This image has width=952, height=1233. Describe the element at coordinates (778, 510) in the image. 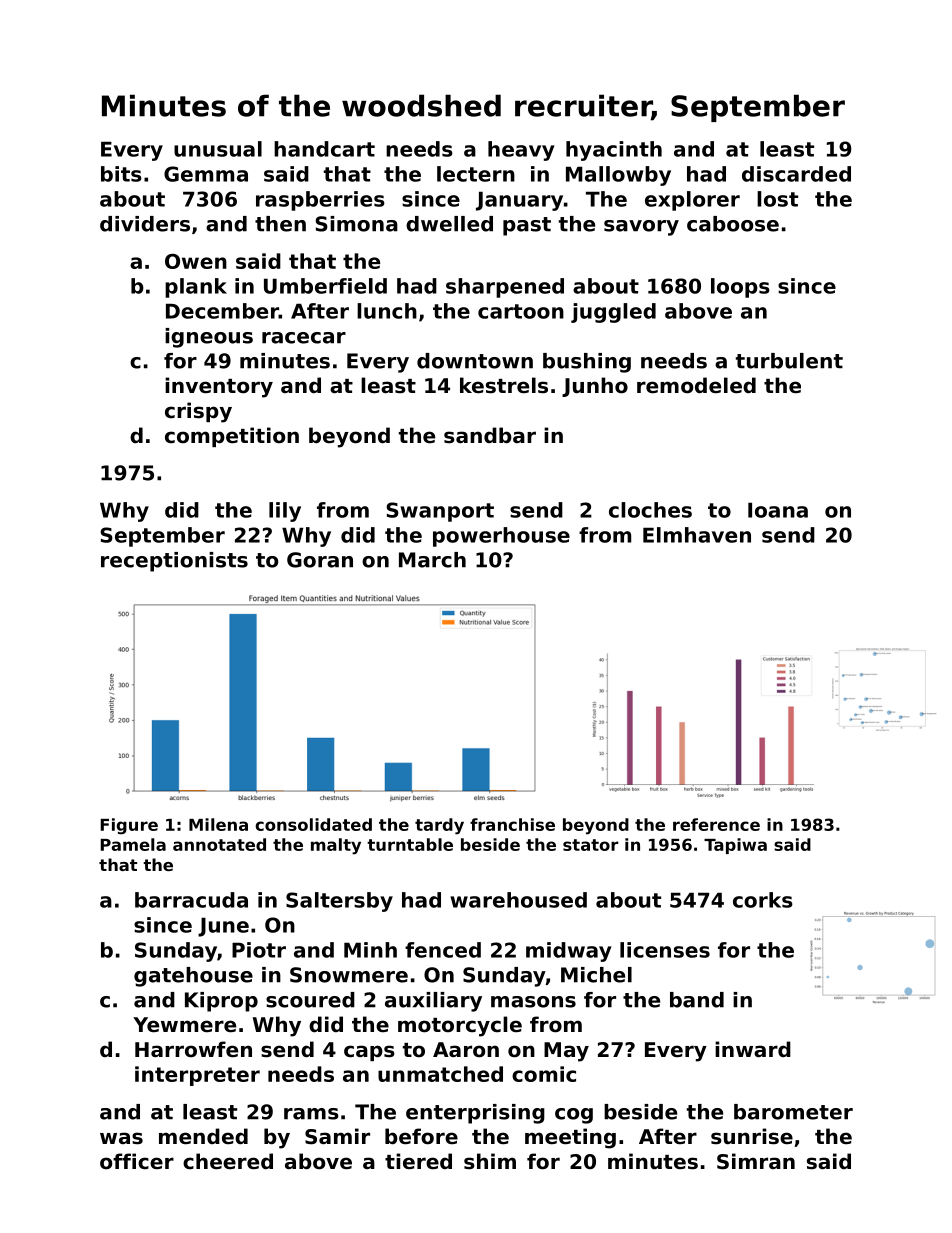

I see `Ioana` at that location.
